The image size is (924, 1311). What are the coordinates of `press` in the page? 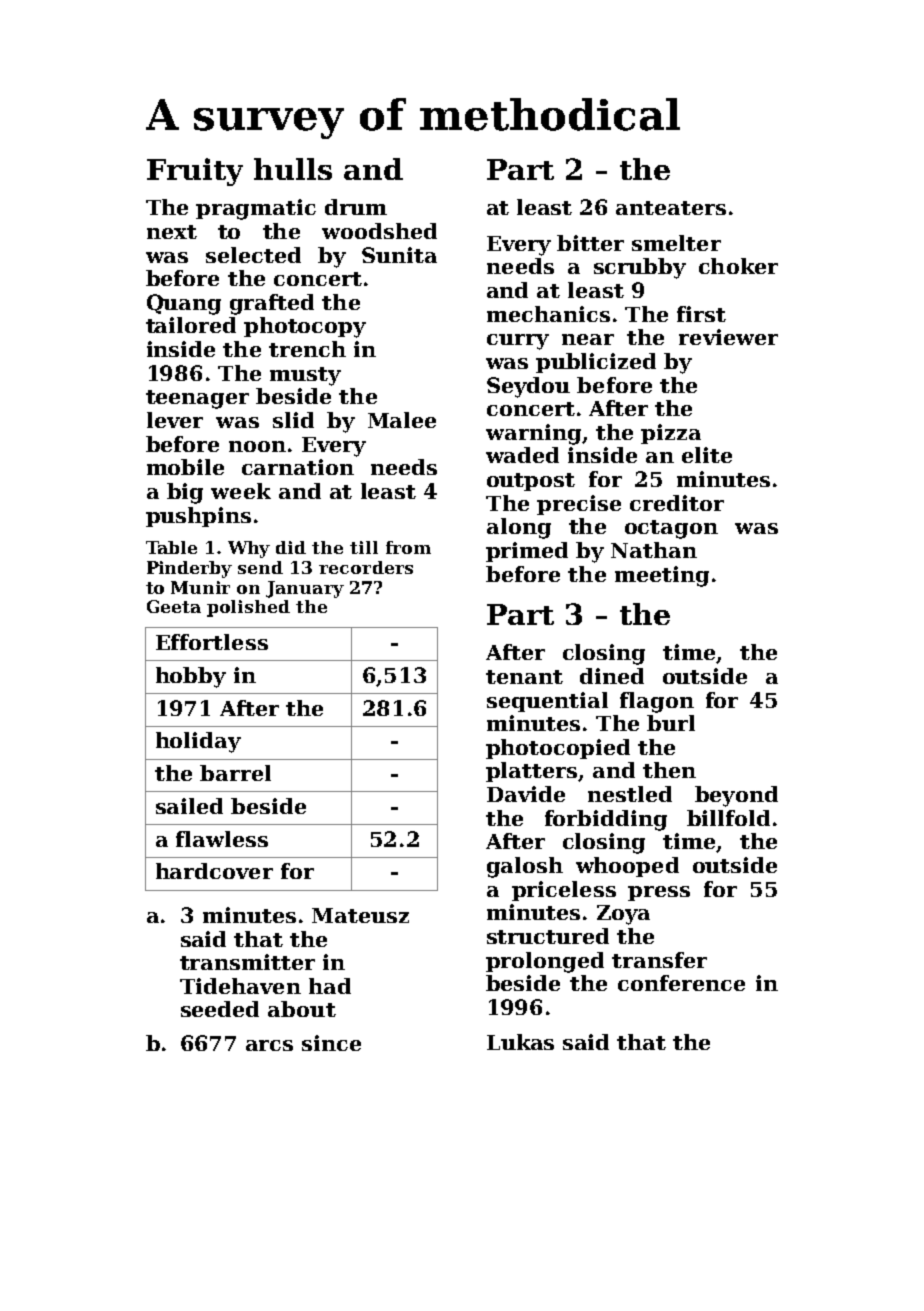 It's located at (659, 893).
